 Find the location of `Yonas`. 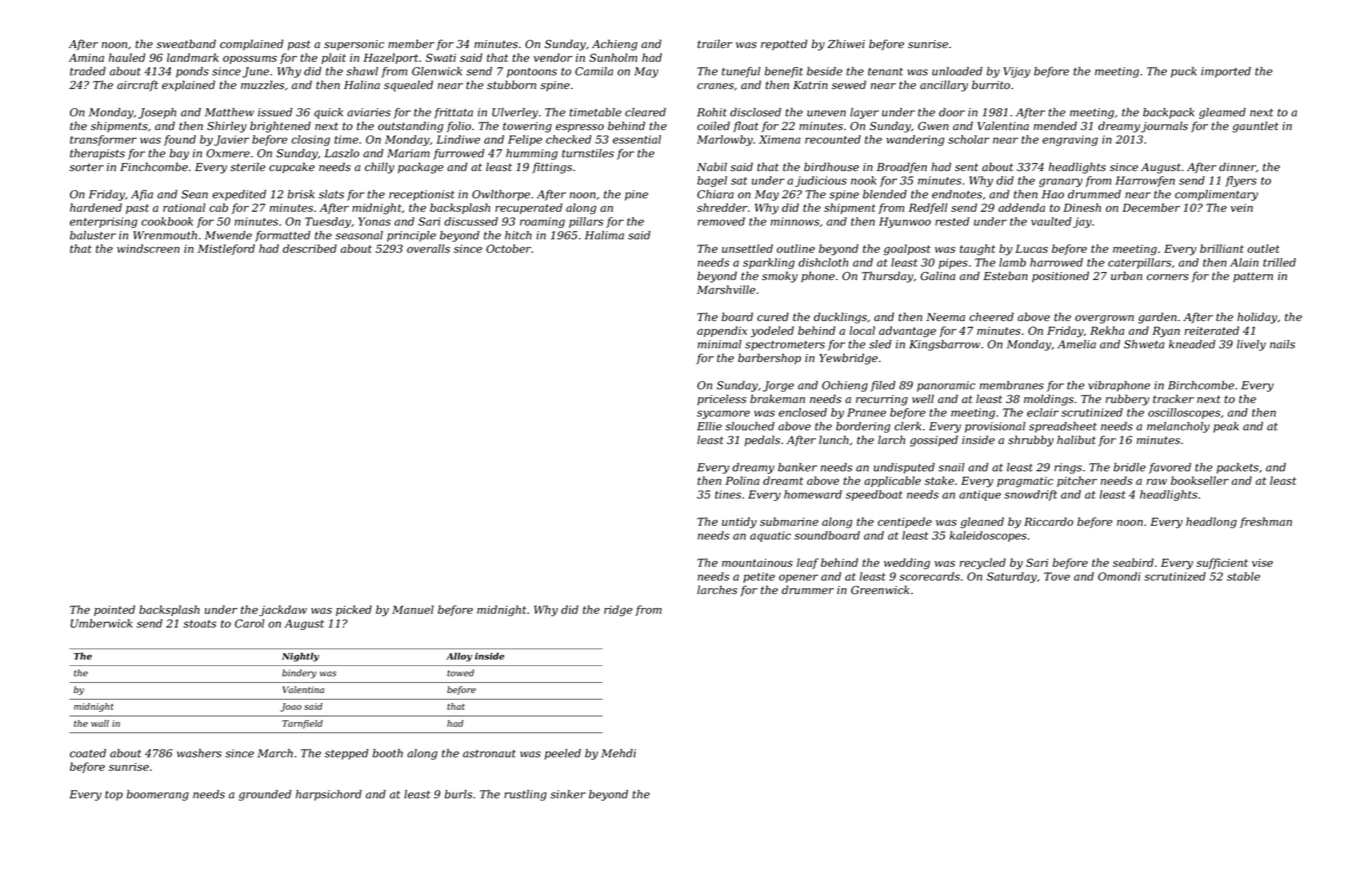

Yonas is located at coordinates (374, 221).
